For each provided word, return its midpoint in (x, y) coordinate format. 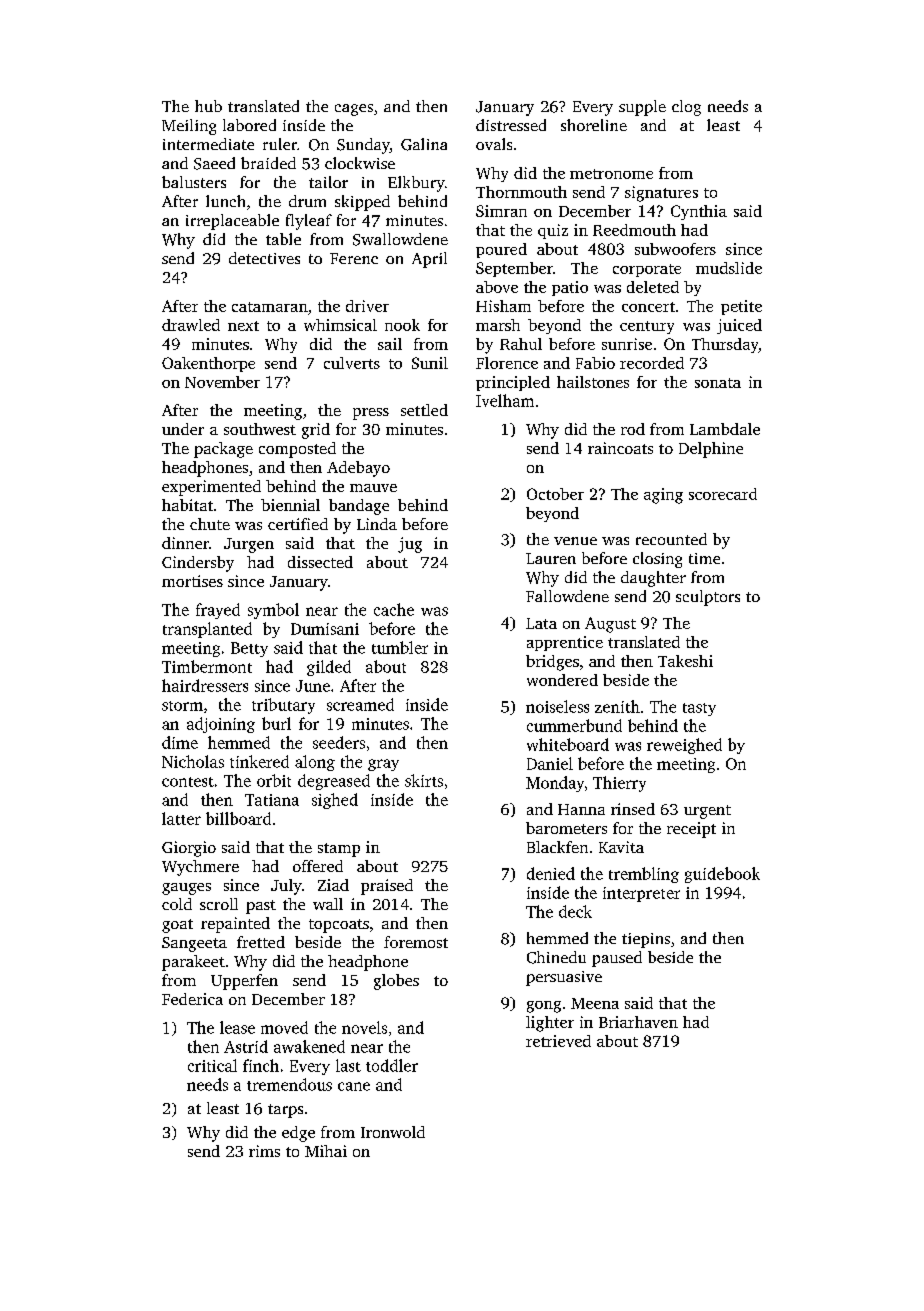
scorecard (723, 494)
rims (264, 1151)
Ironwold (393, 1132)
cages (354, 110)
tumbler (400, 647)
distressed (511, 125)
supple (642, 108)
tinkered (259, 761)
